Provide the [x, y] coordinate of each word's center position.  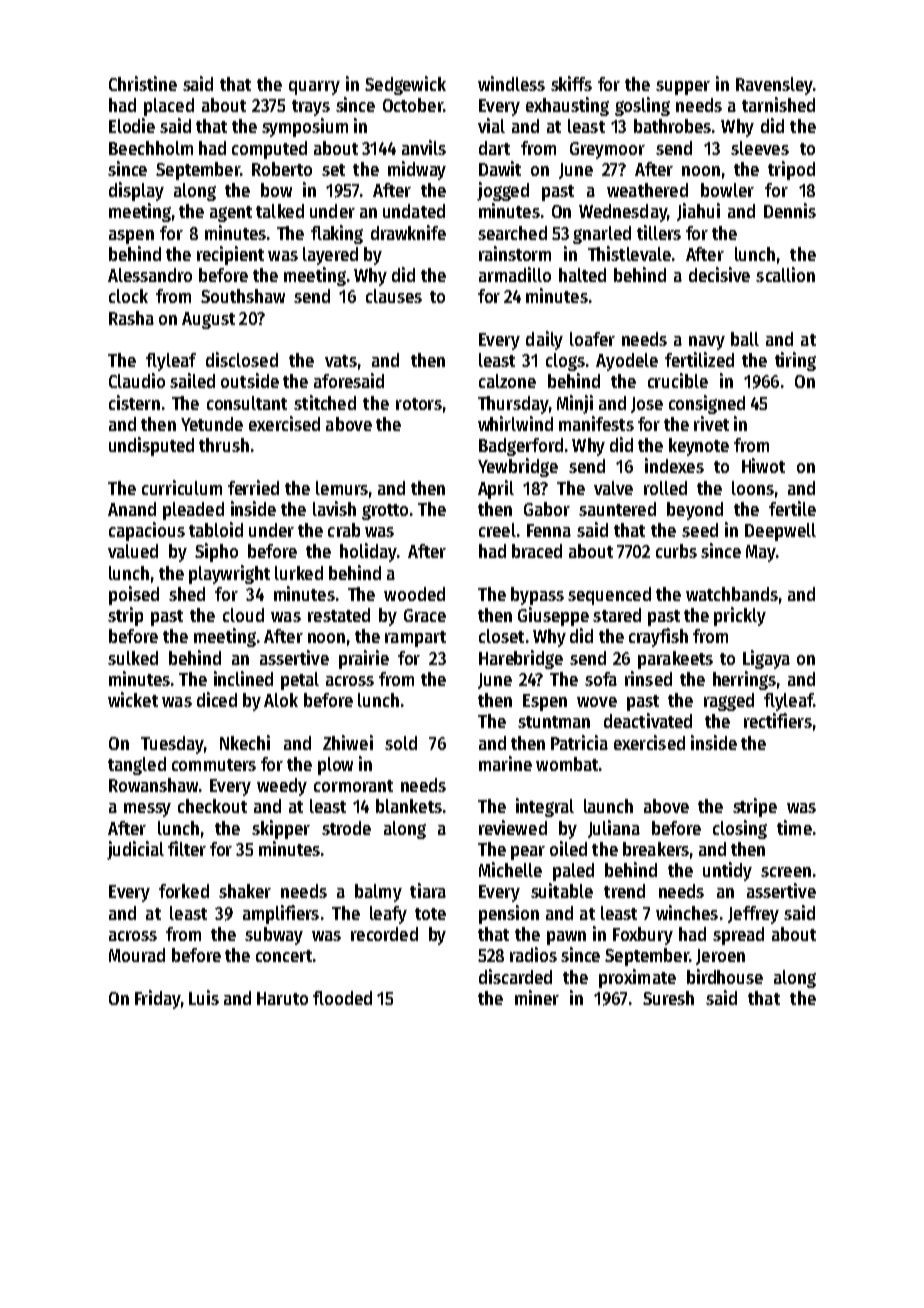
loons [753, 488]
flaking [337, 234]
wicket [133, 699]
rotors [419, 404]
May [761, 553]
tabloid [216, 529]
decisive [719, 274]
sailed [192, 380]
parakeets [675, 660]
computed [269, 150]
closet [501, 636]
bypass [537, 596]
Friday [157, 999]
